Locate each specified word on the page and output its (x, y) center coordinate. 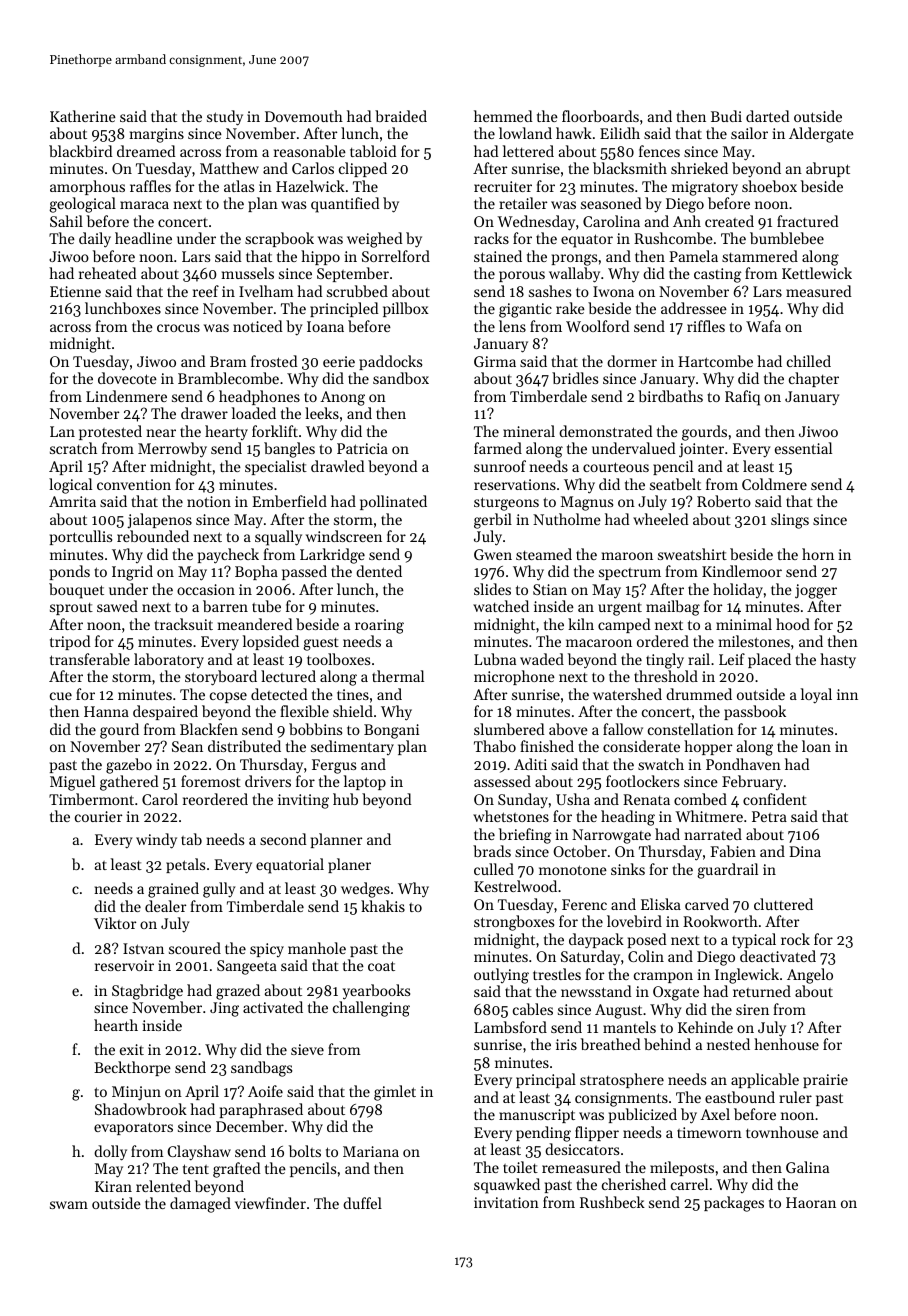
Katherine (83, 116)
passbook (755, 712)
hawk (574, 133)
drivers (268, 781)
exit (132, 1049)
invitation (506, 1202)
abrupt (828, 169)
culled (494, 869)
